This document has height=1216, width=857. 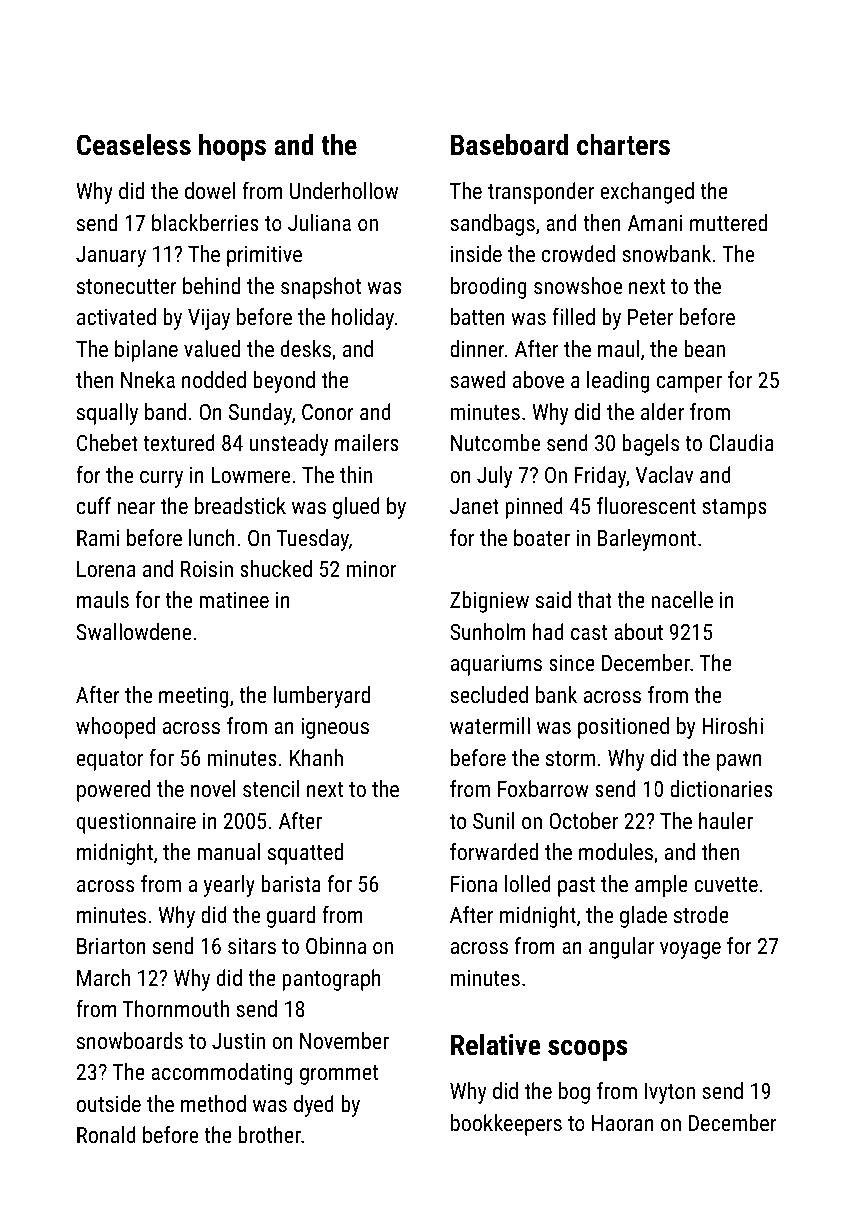 I want to click on snowboards, so click(x=130, y=1040).
